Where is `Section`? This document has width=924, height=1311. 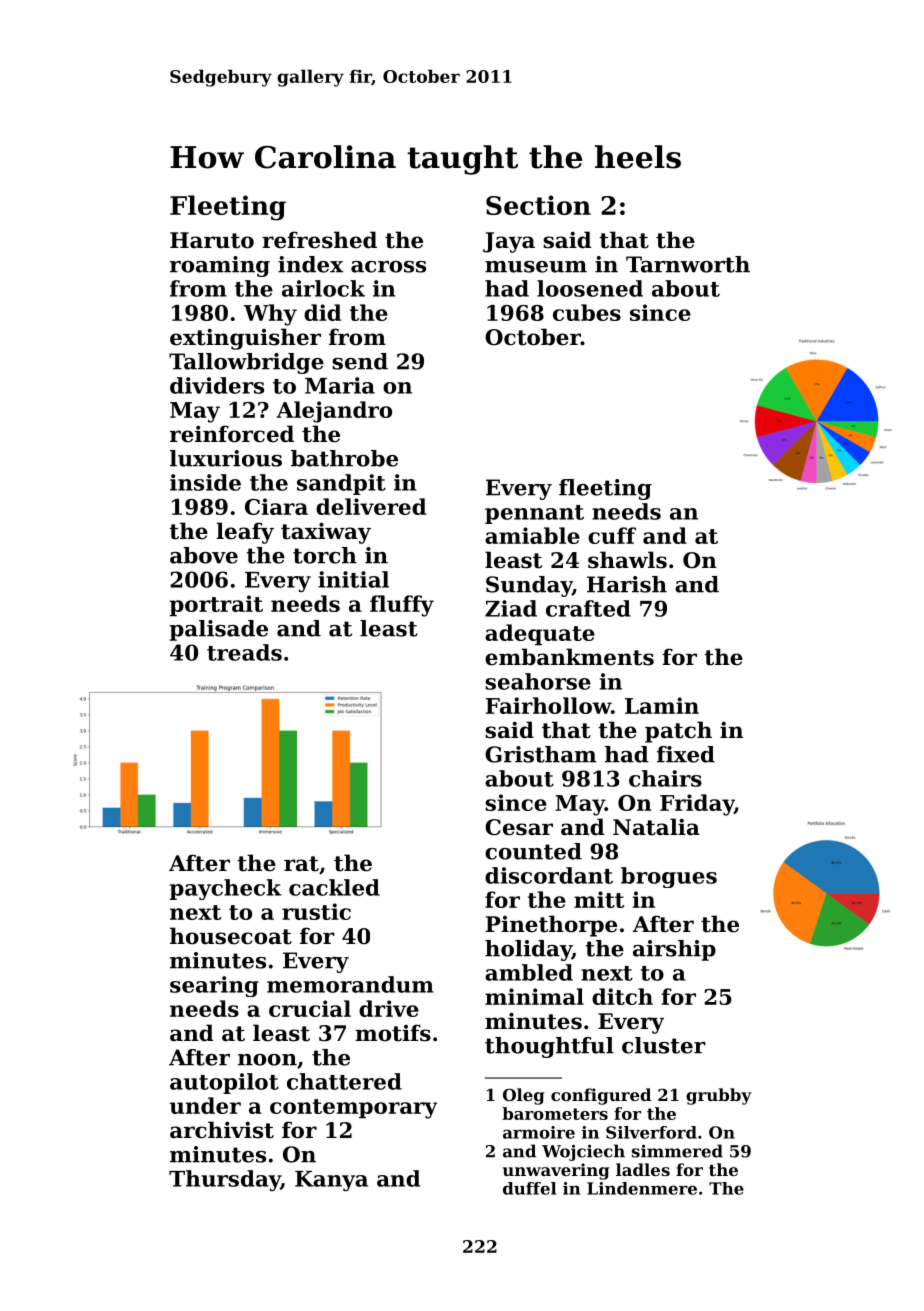 Section is located at coordinates (538, 205).
